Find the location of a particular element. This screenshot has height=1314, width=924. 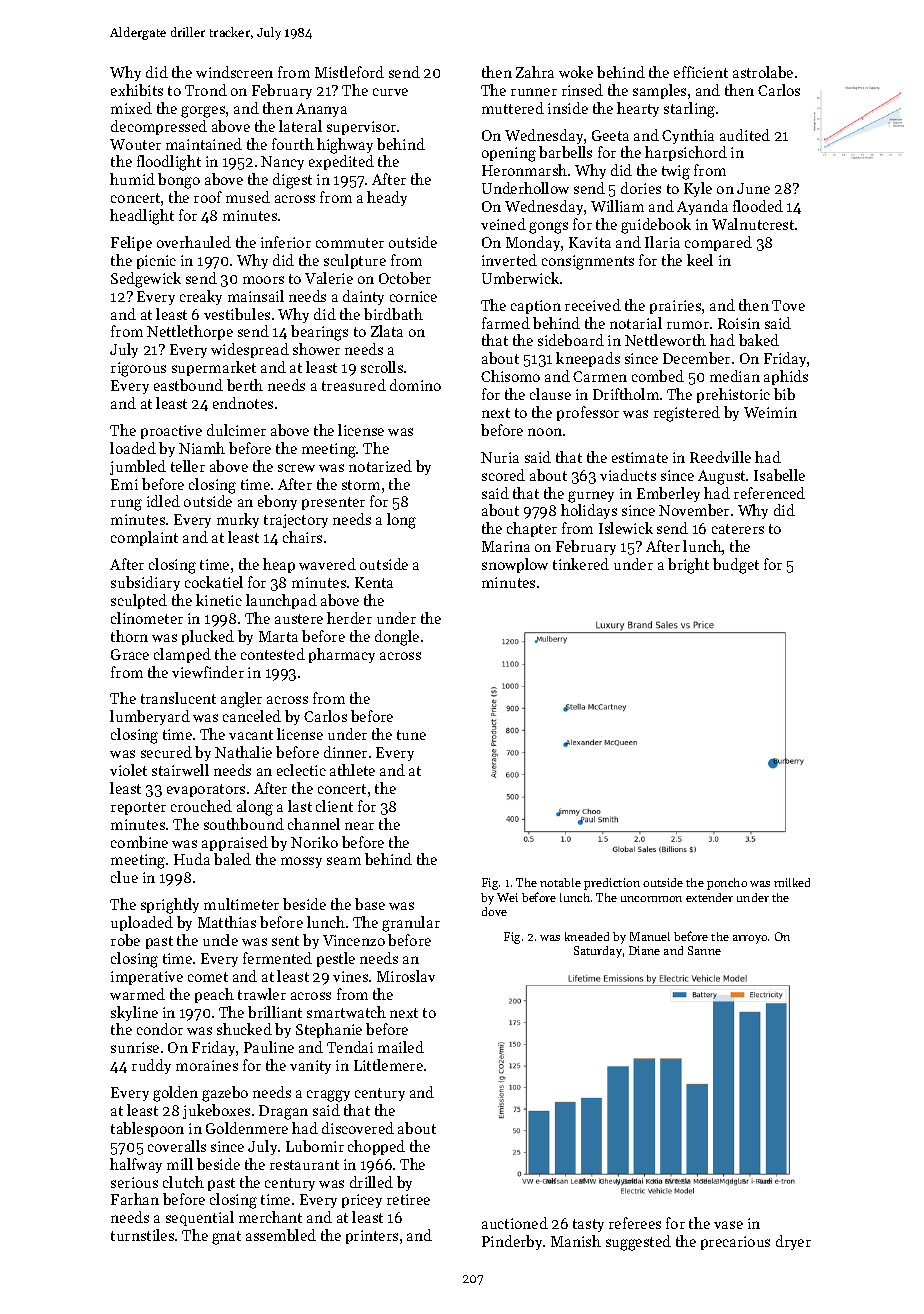

rigorous is located at coordinates (138, 369).
